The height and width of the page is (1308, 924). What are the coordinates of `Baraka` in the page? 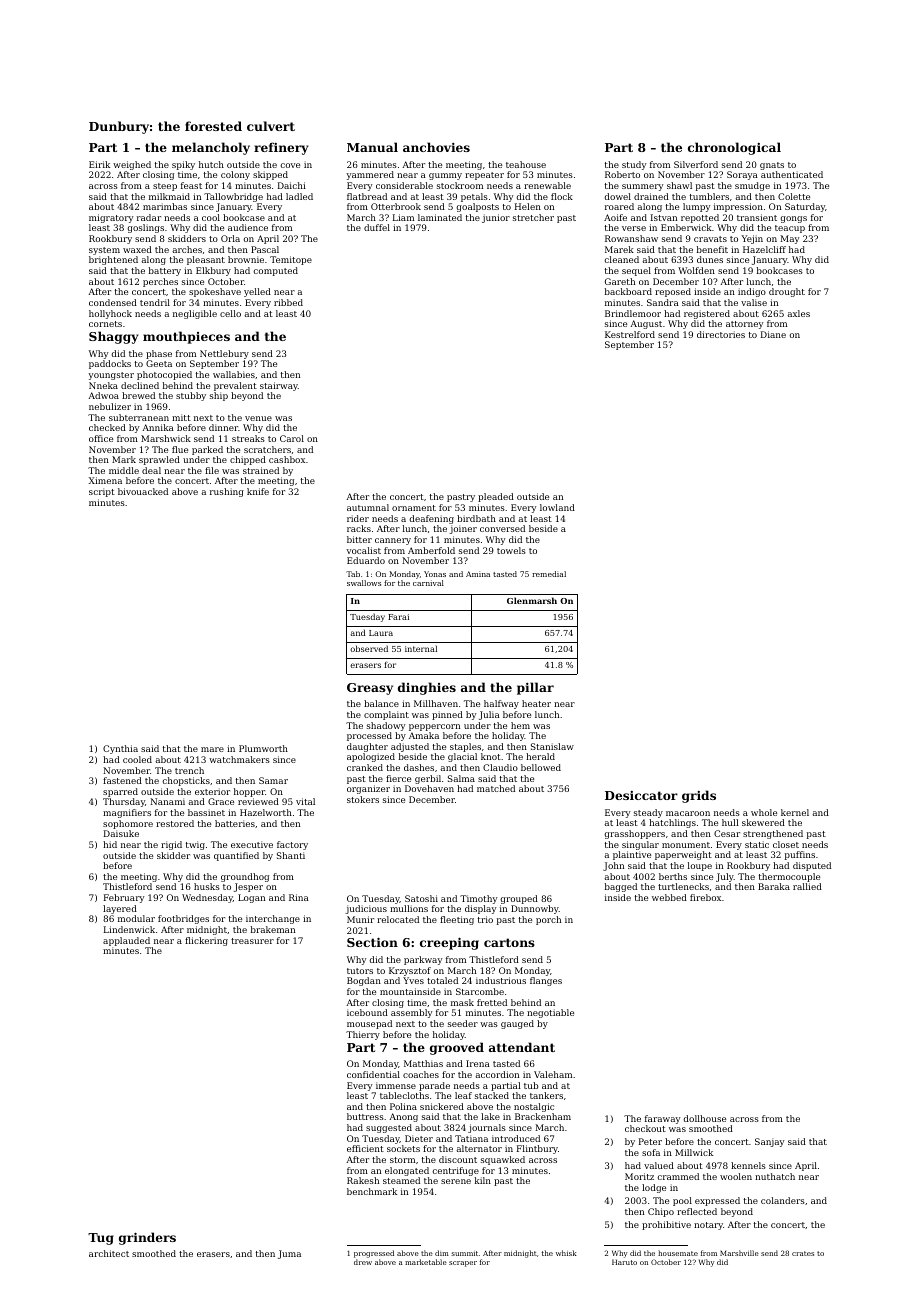 It's located at (774, 886).
